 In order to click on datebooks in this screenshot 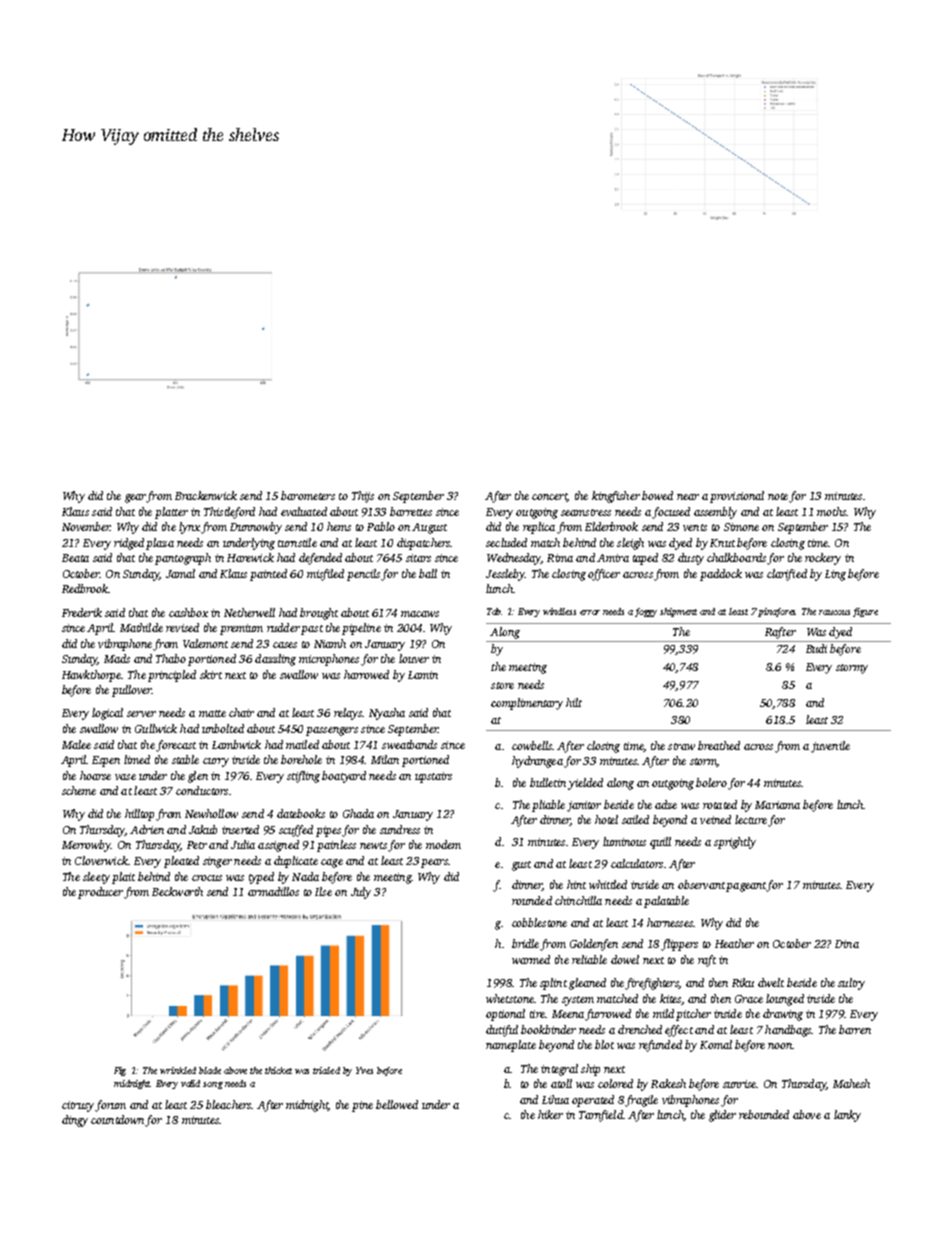, I will do `click(301, 813)`.
